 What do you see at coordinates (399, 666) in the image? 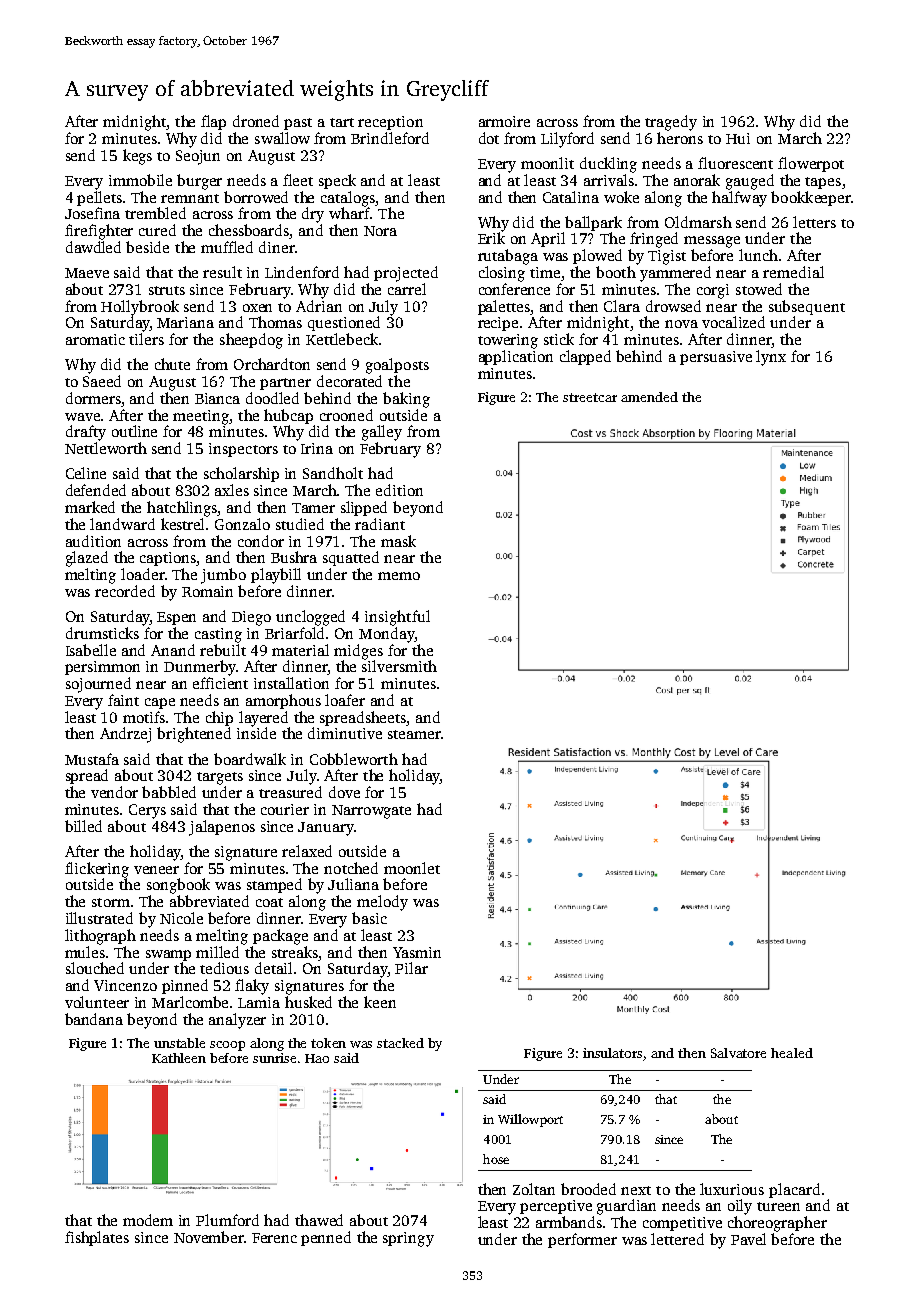
I see `silversmith` at bounding box center [399, 666].
